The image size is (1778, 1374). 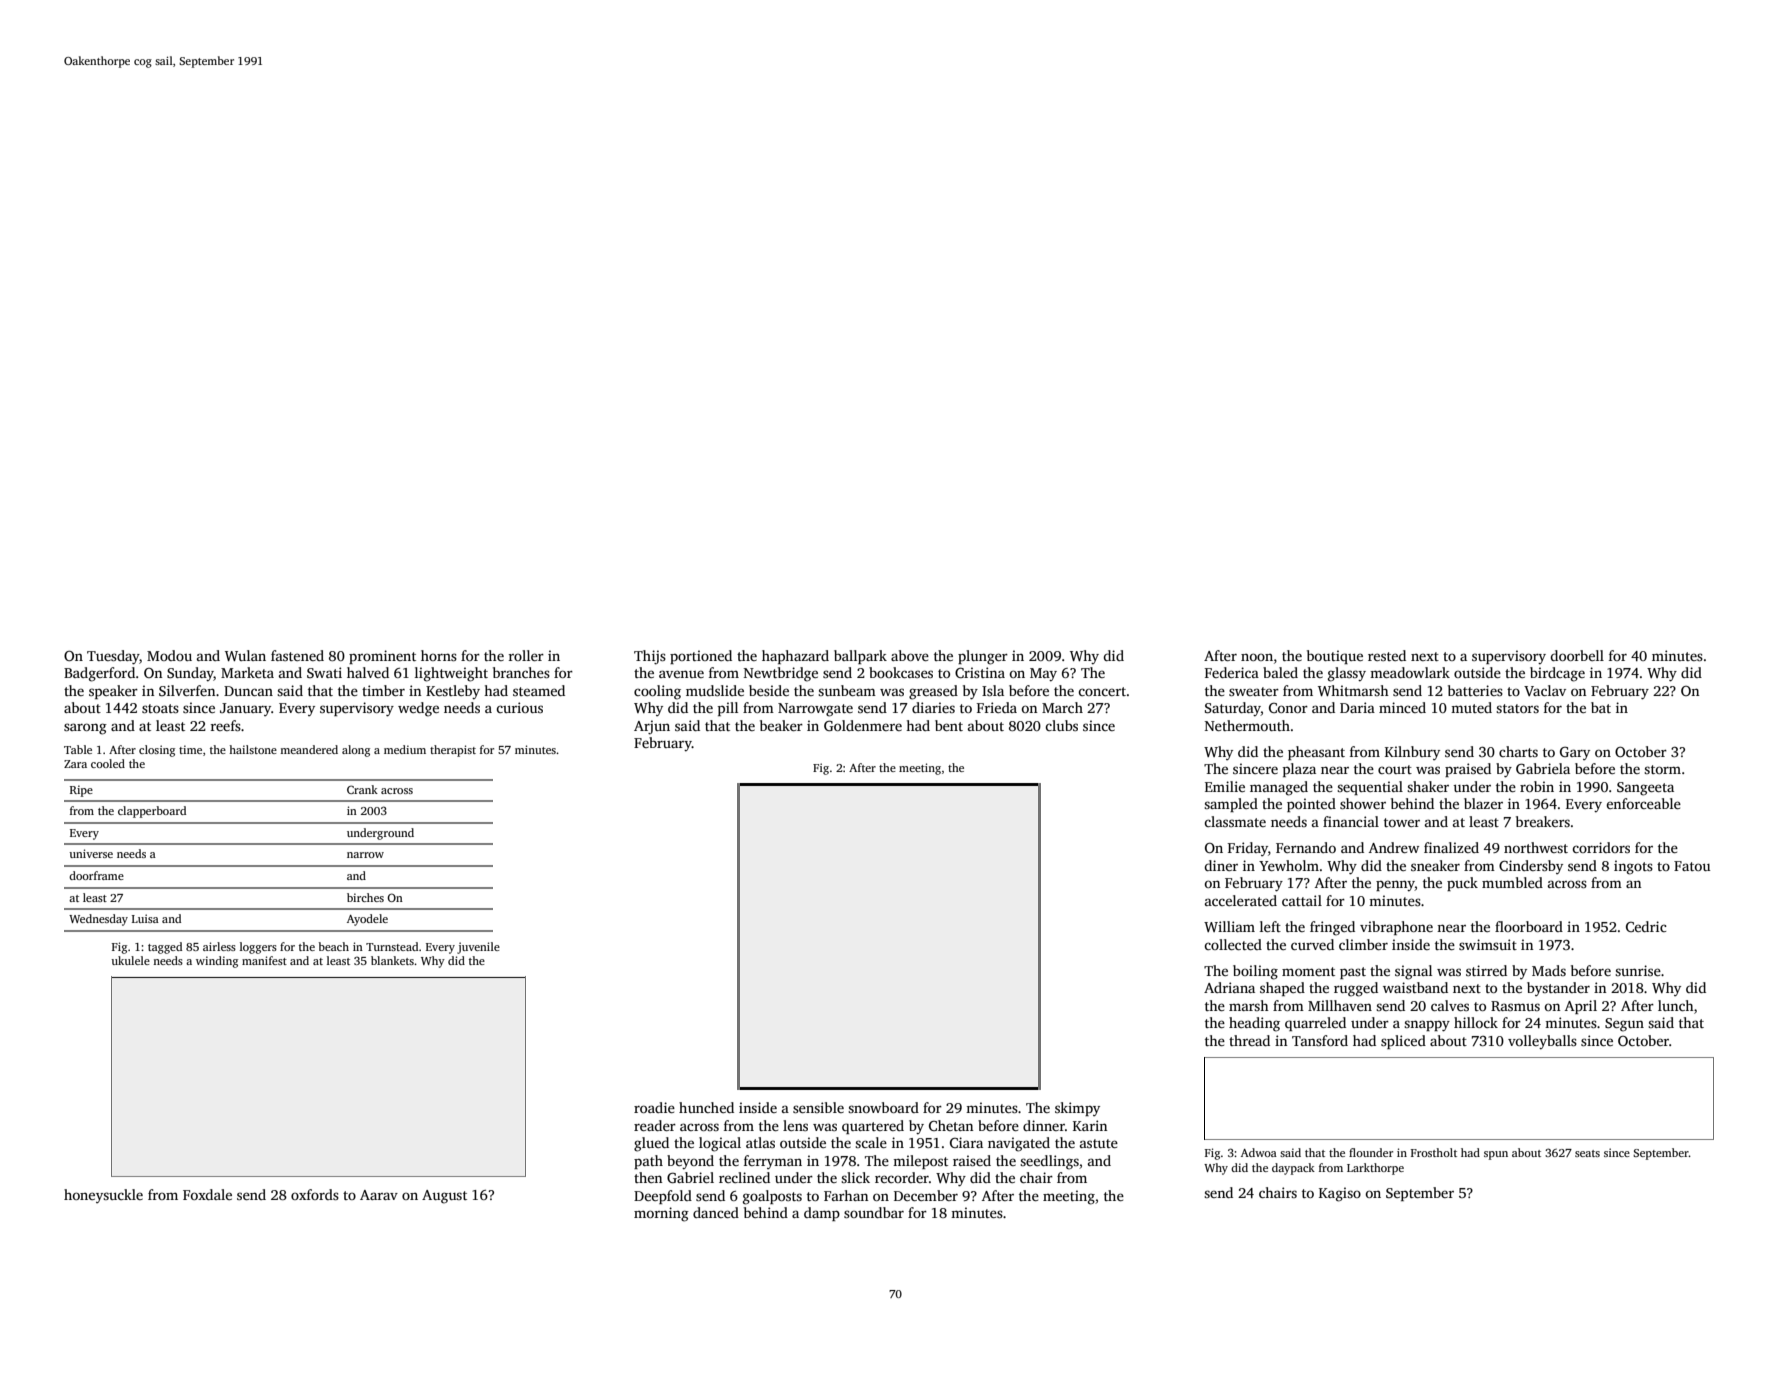 I want to click on Adriana, so click(x=1229, y=987).
